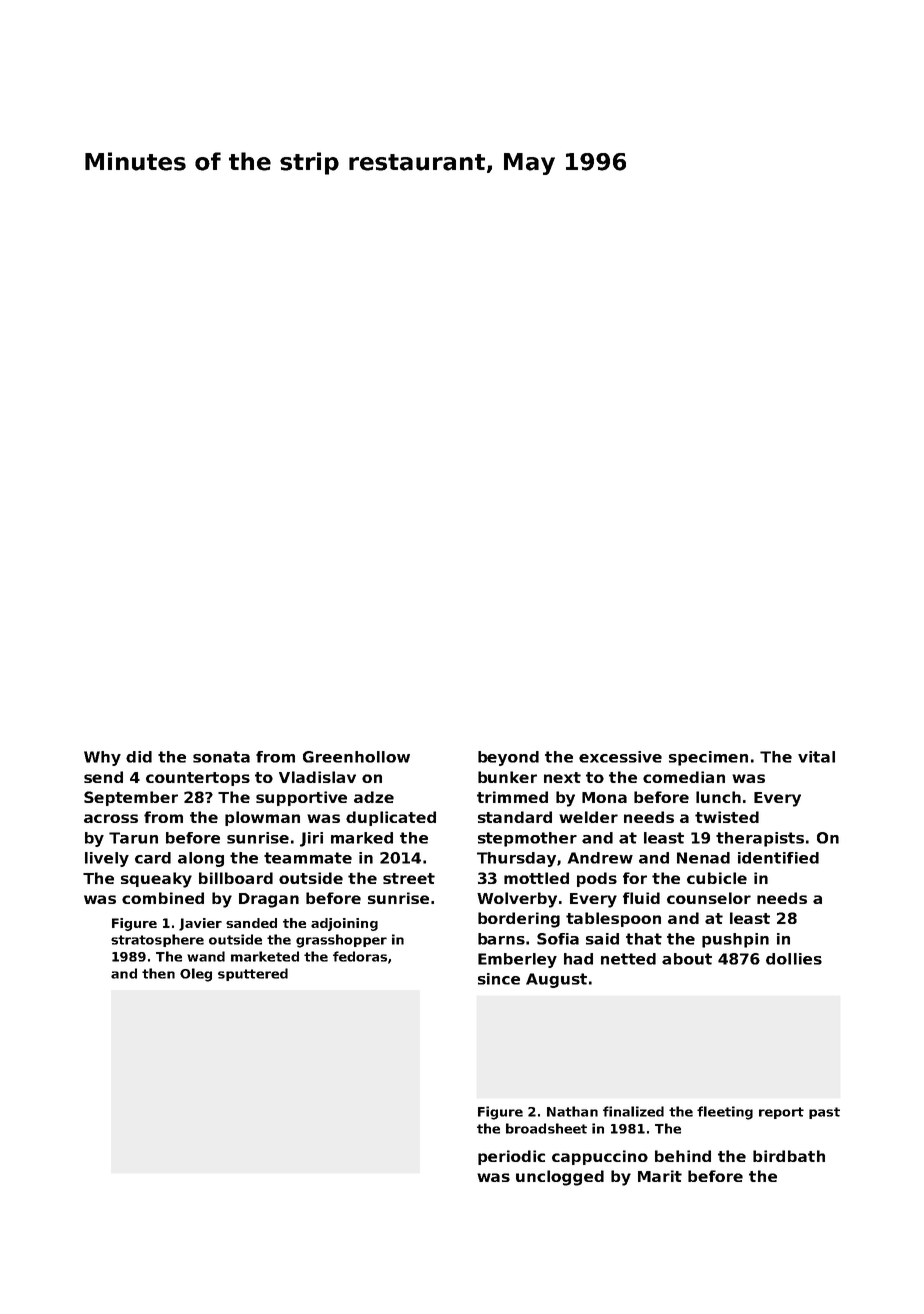 The width and height of the screenshot is (924, 1314). I want to click on next, so click(562, 777).
